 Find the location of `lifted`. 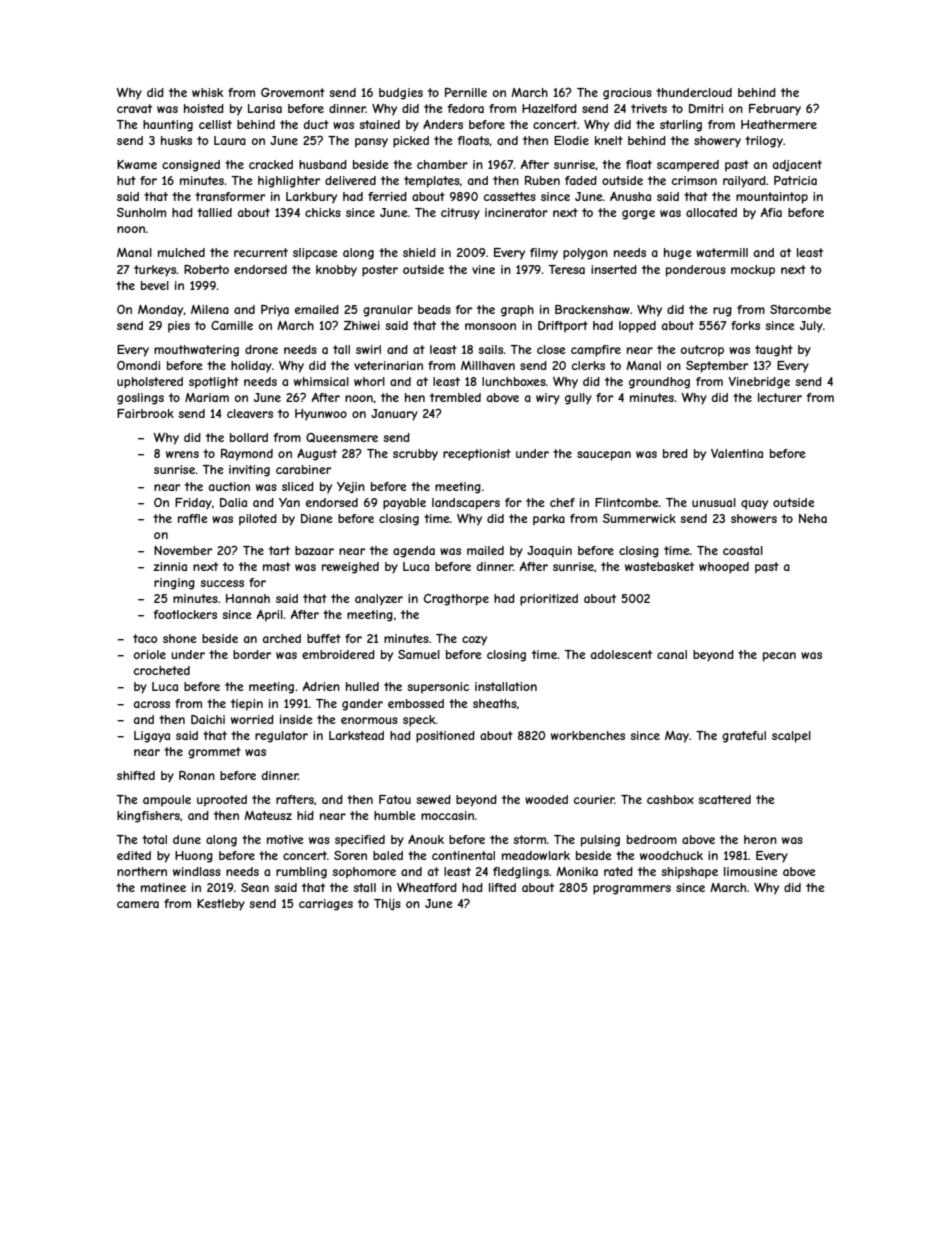

lifted is located at coordinates (502, 887).
